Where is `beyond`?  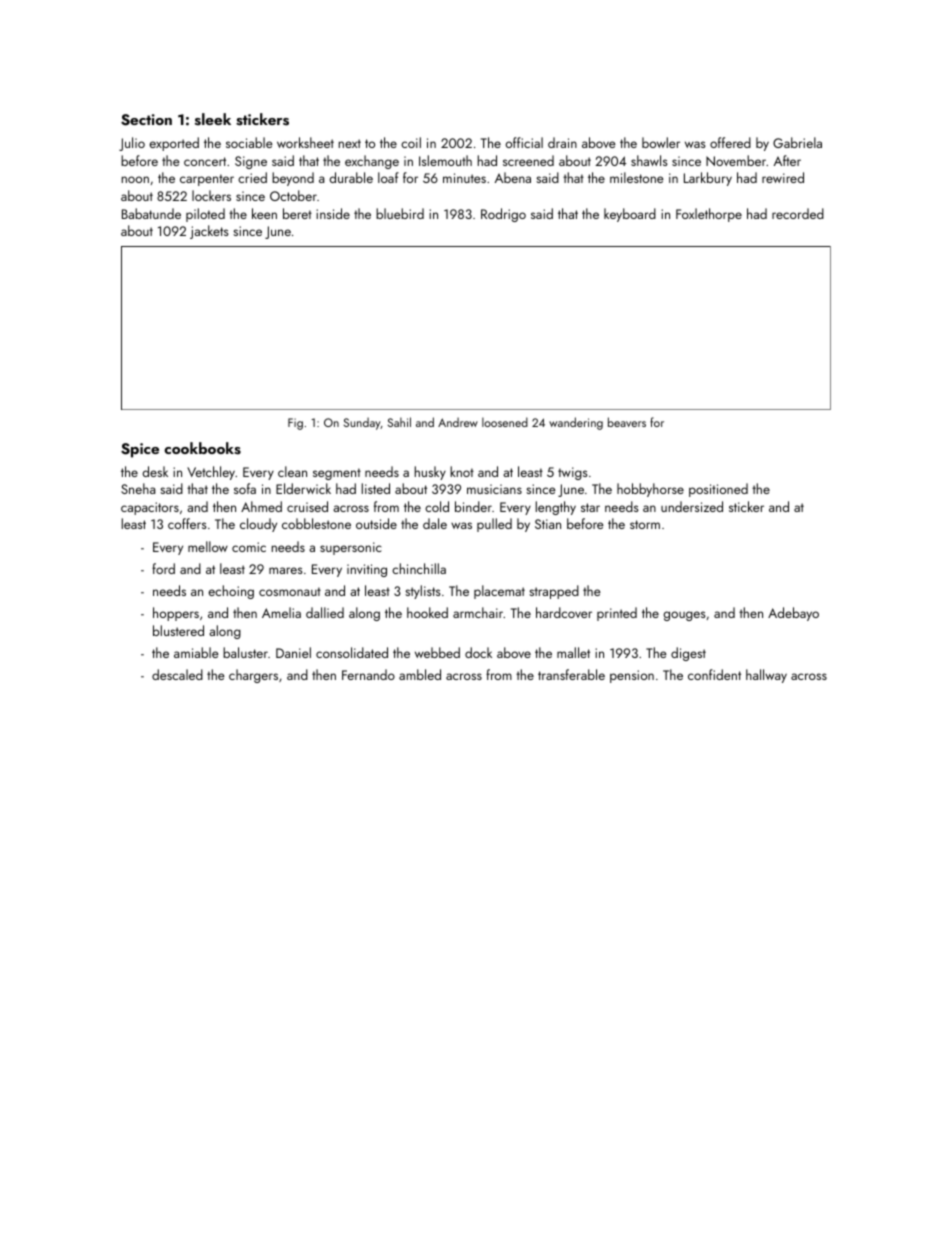 beyond is located at coordinates (293, 179).
